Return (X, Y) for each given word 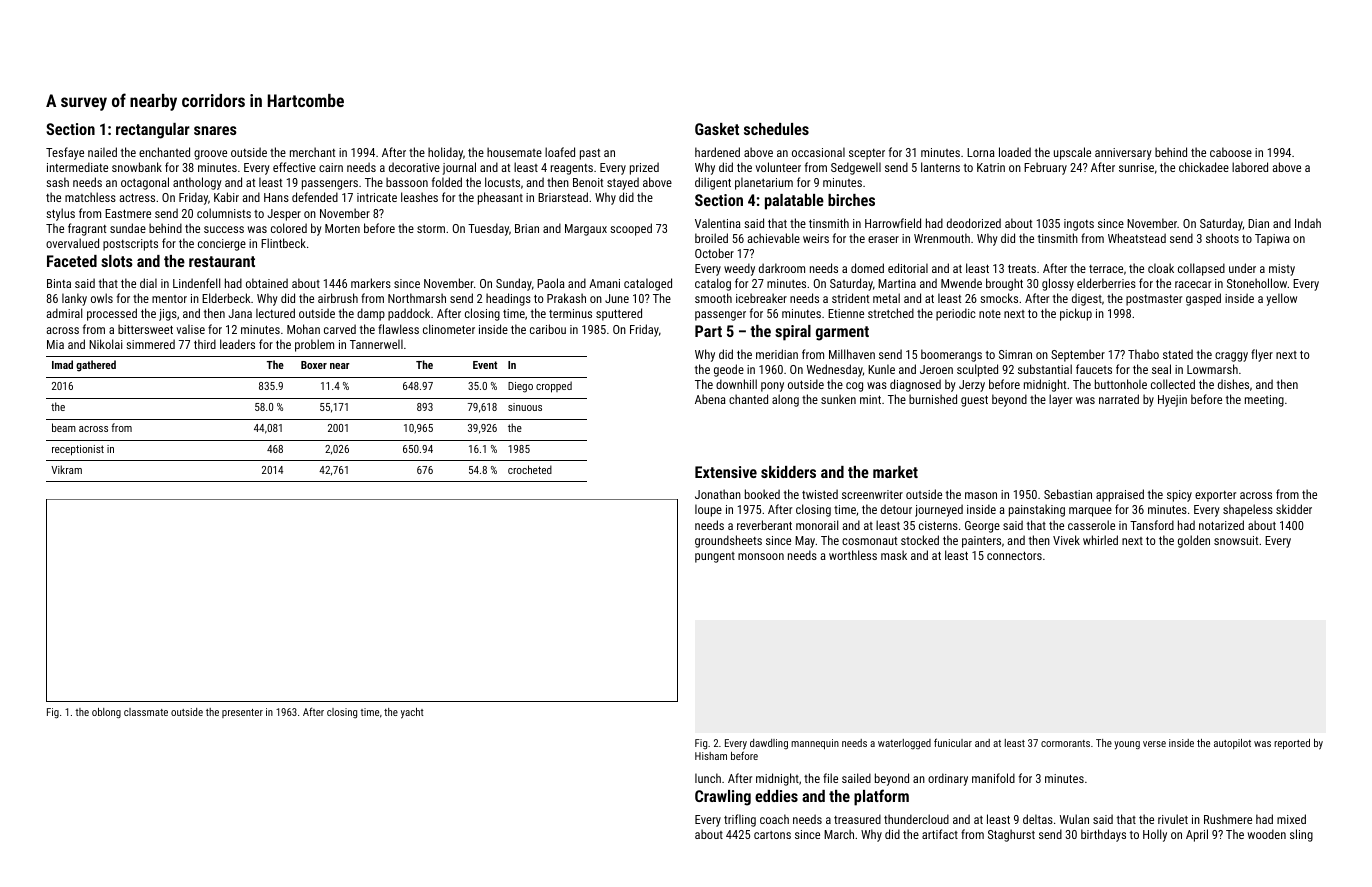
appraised (1120, 495)
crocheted (530, 469)
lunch (708, 778)
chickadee (1204, 167)
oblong (106, 713)
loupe (708, 510)
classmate (146, 712)
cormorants (1065, 743)
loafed (560, 152)
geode (729, 370)
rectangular (153, 131)
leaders (237, 344)
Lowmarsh (1212, 369)
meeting (1264, 401)
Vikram (66, 469)
